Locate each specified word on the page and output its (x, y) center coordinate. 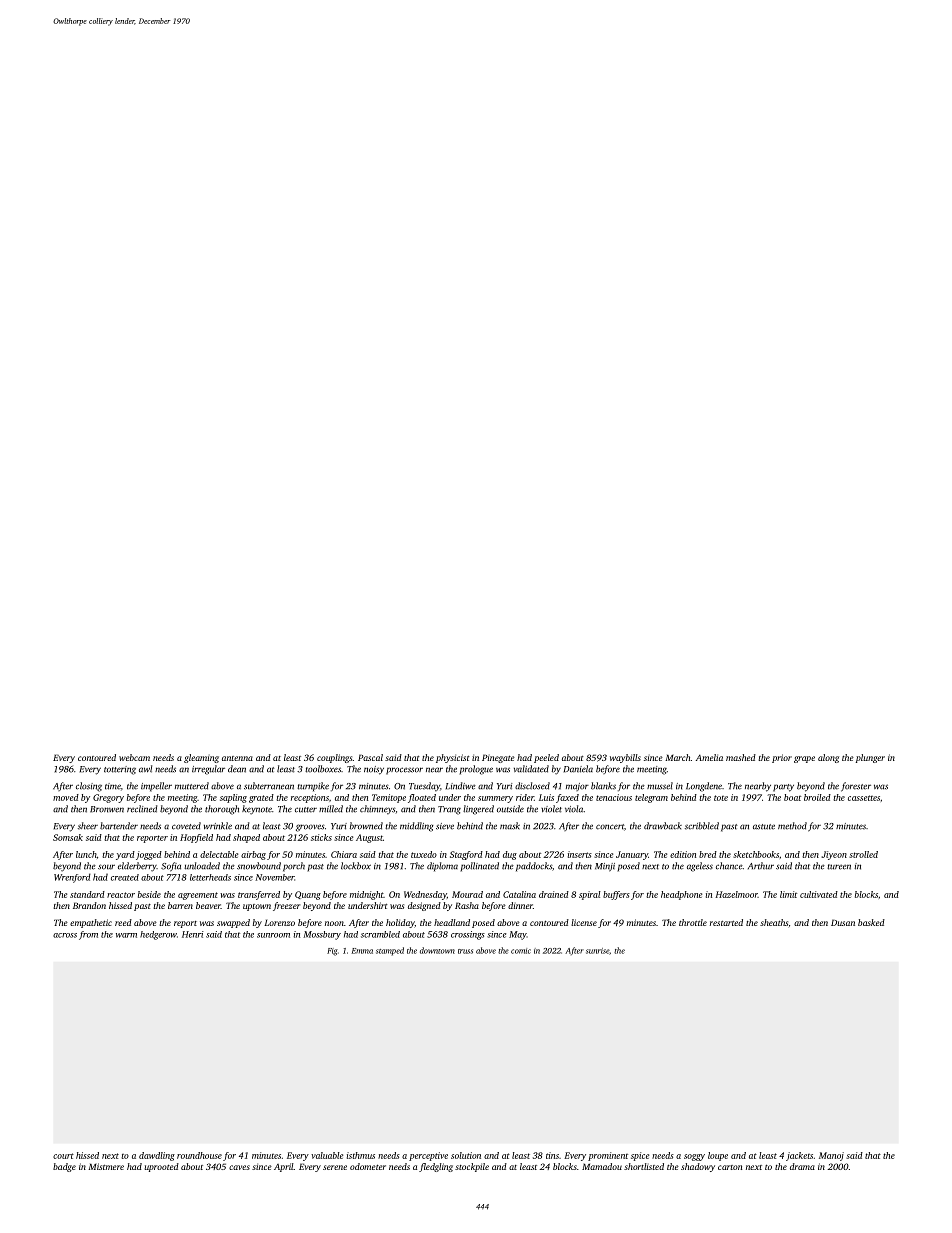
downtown (437, 950)
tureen (839, 867)
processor (404, 771)
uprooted (162, 1167)
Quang (308, 895)
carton (730, 1167)
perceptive (428, 1156)
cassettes (864, 798)
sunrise (597, 951)
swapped (233, 923)
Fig (332, 952)
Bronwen (107, 809)
